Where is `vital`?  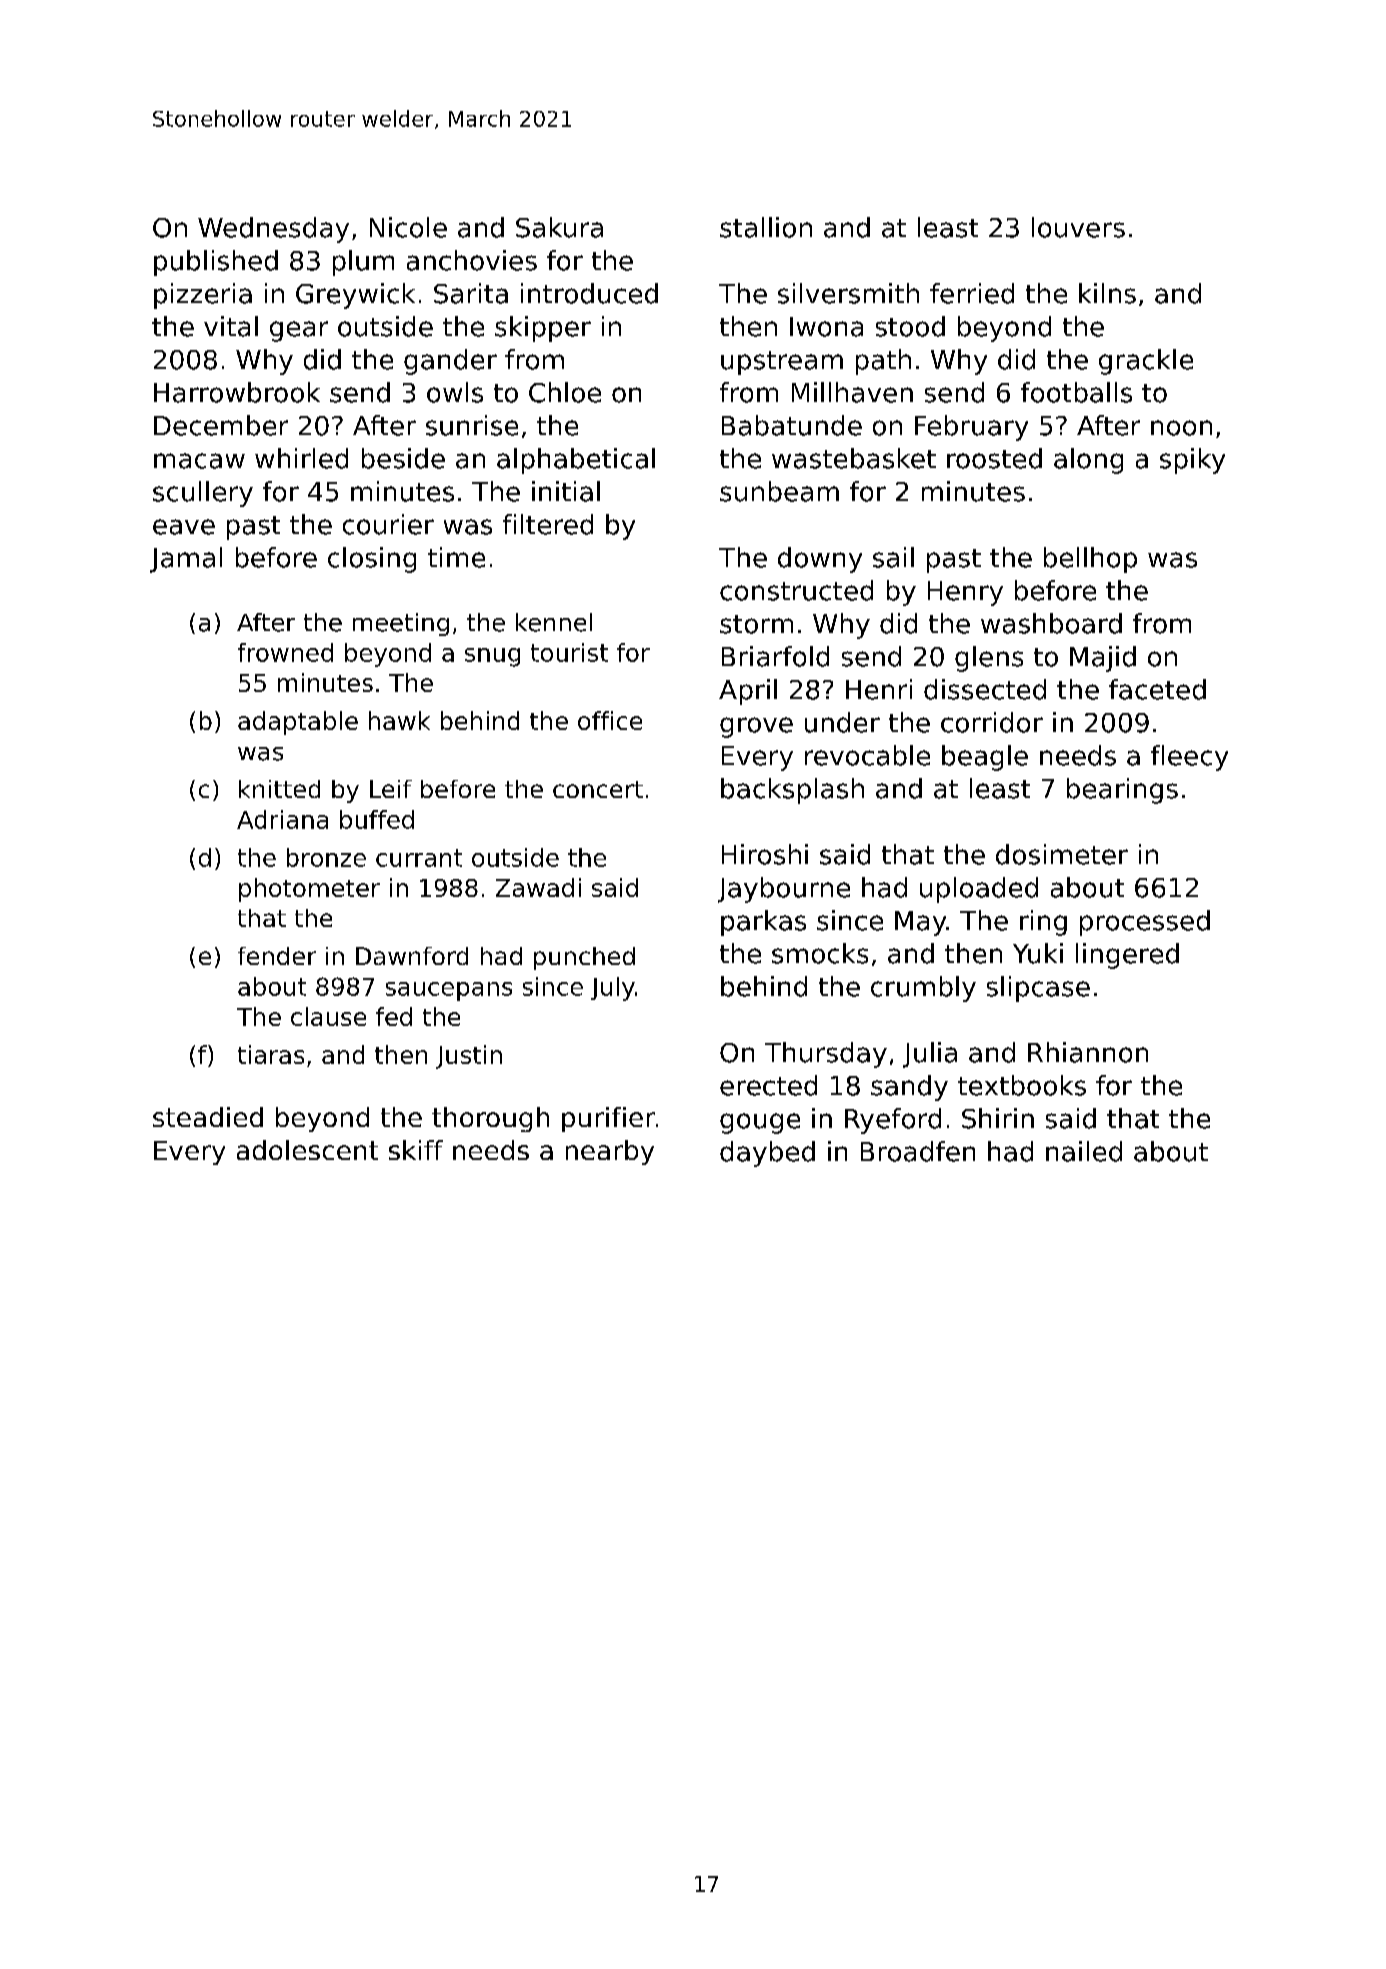
vital is located at coordinates (231, 326).
